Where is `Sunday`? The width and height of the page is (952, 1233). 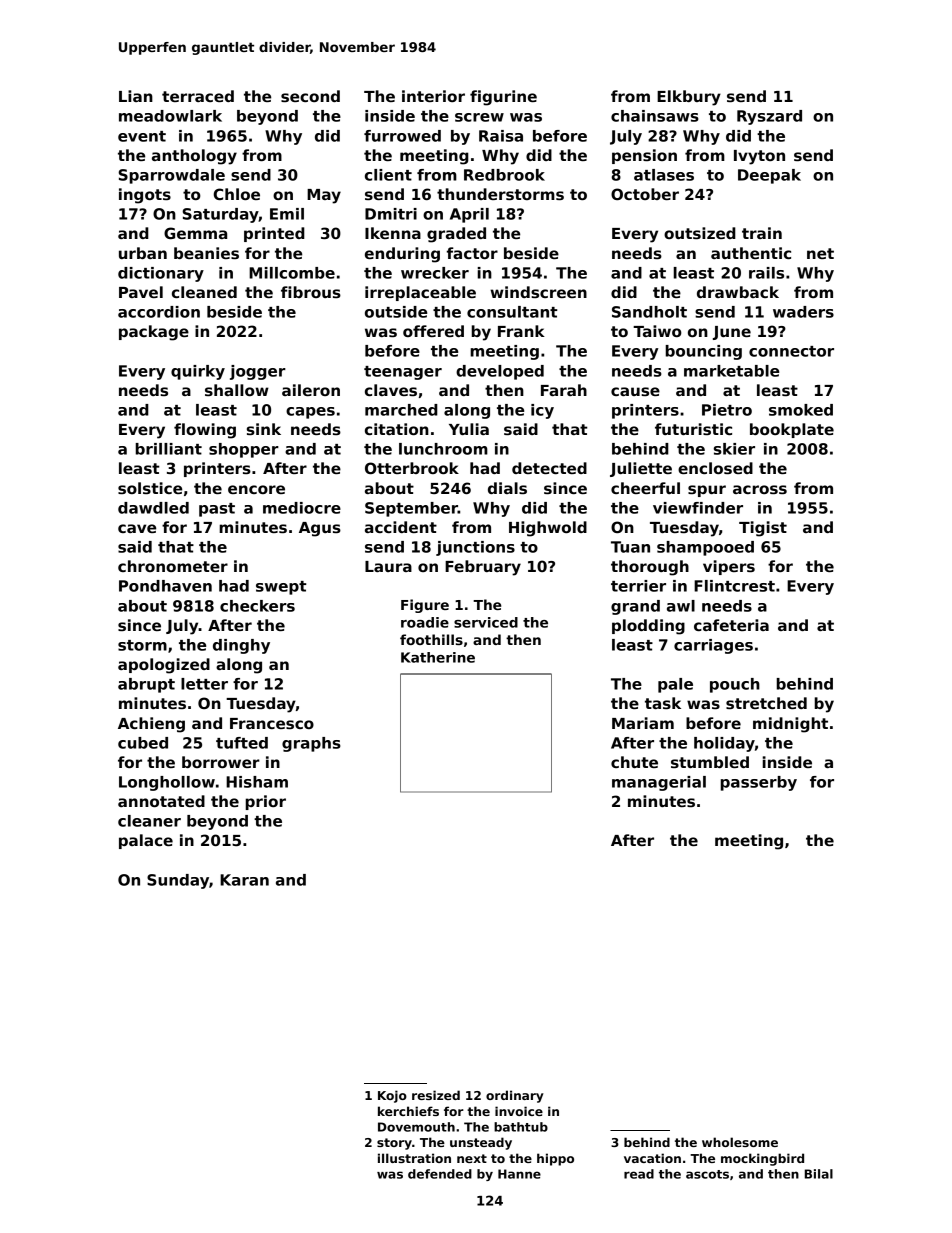
Sunday is located at coordinates (178, 881).
